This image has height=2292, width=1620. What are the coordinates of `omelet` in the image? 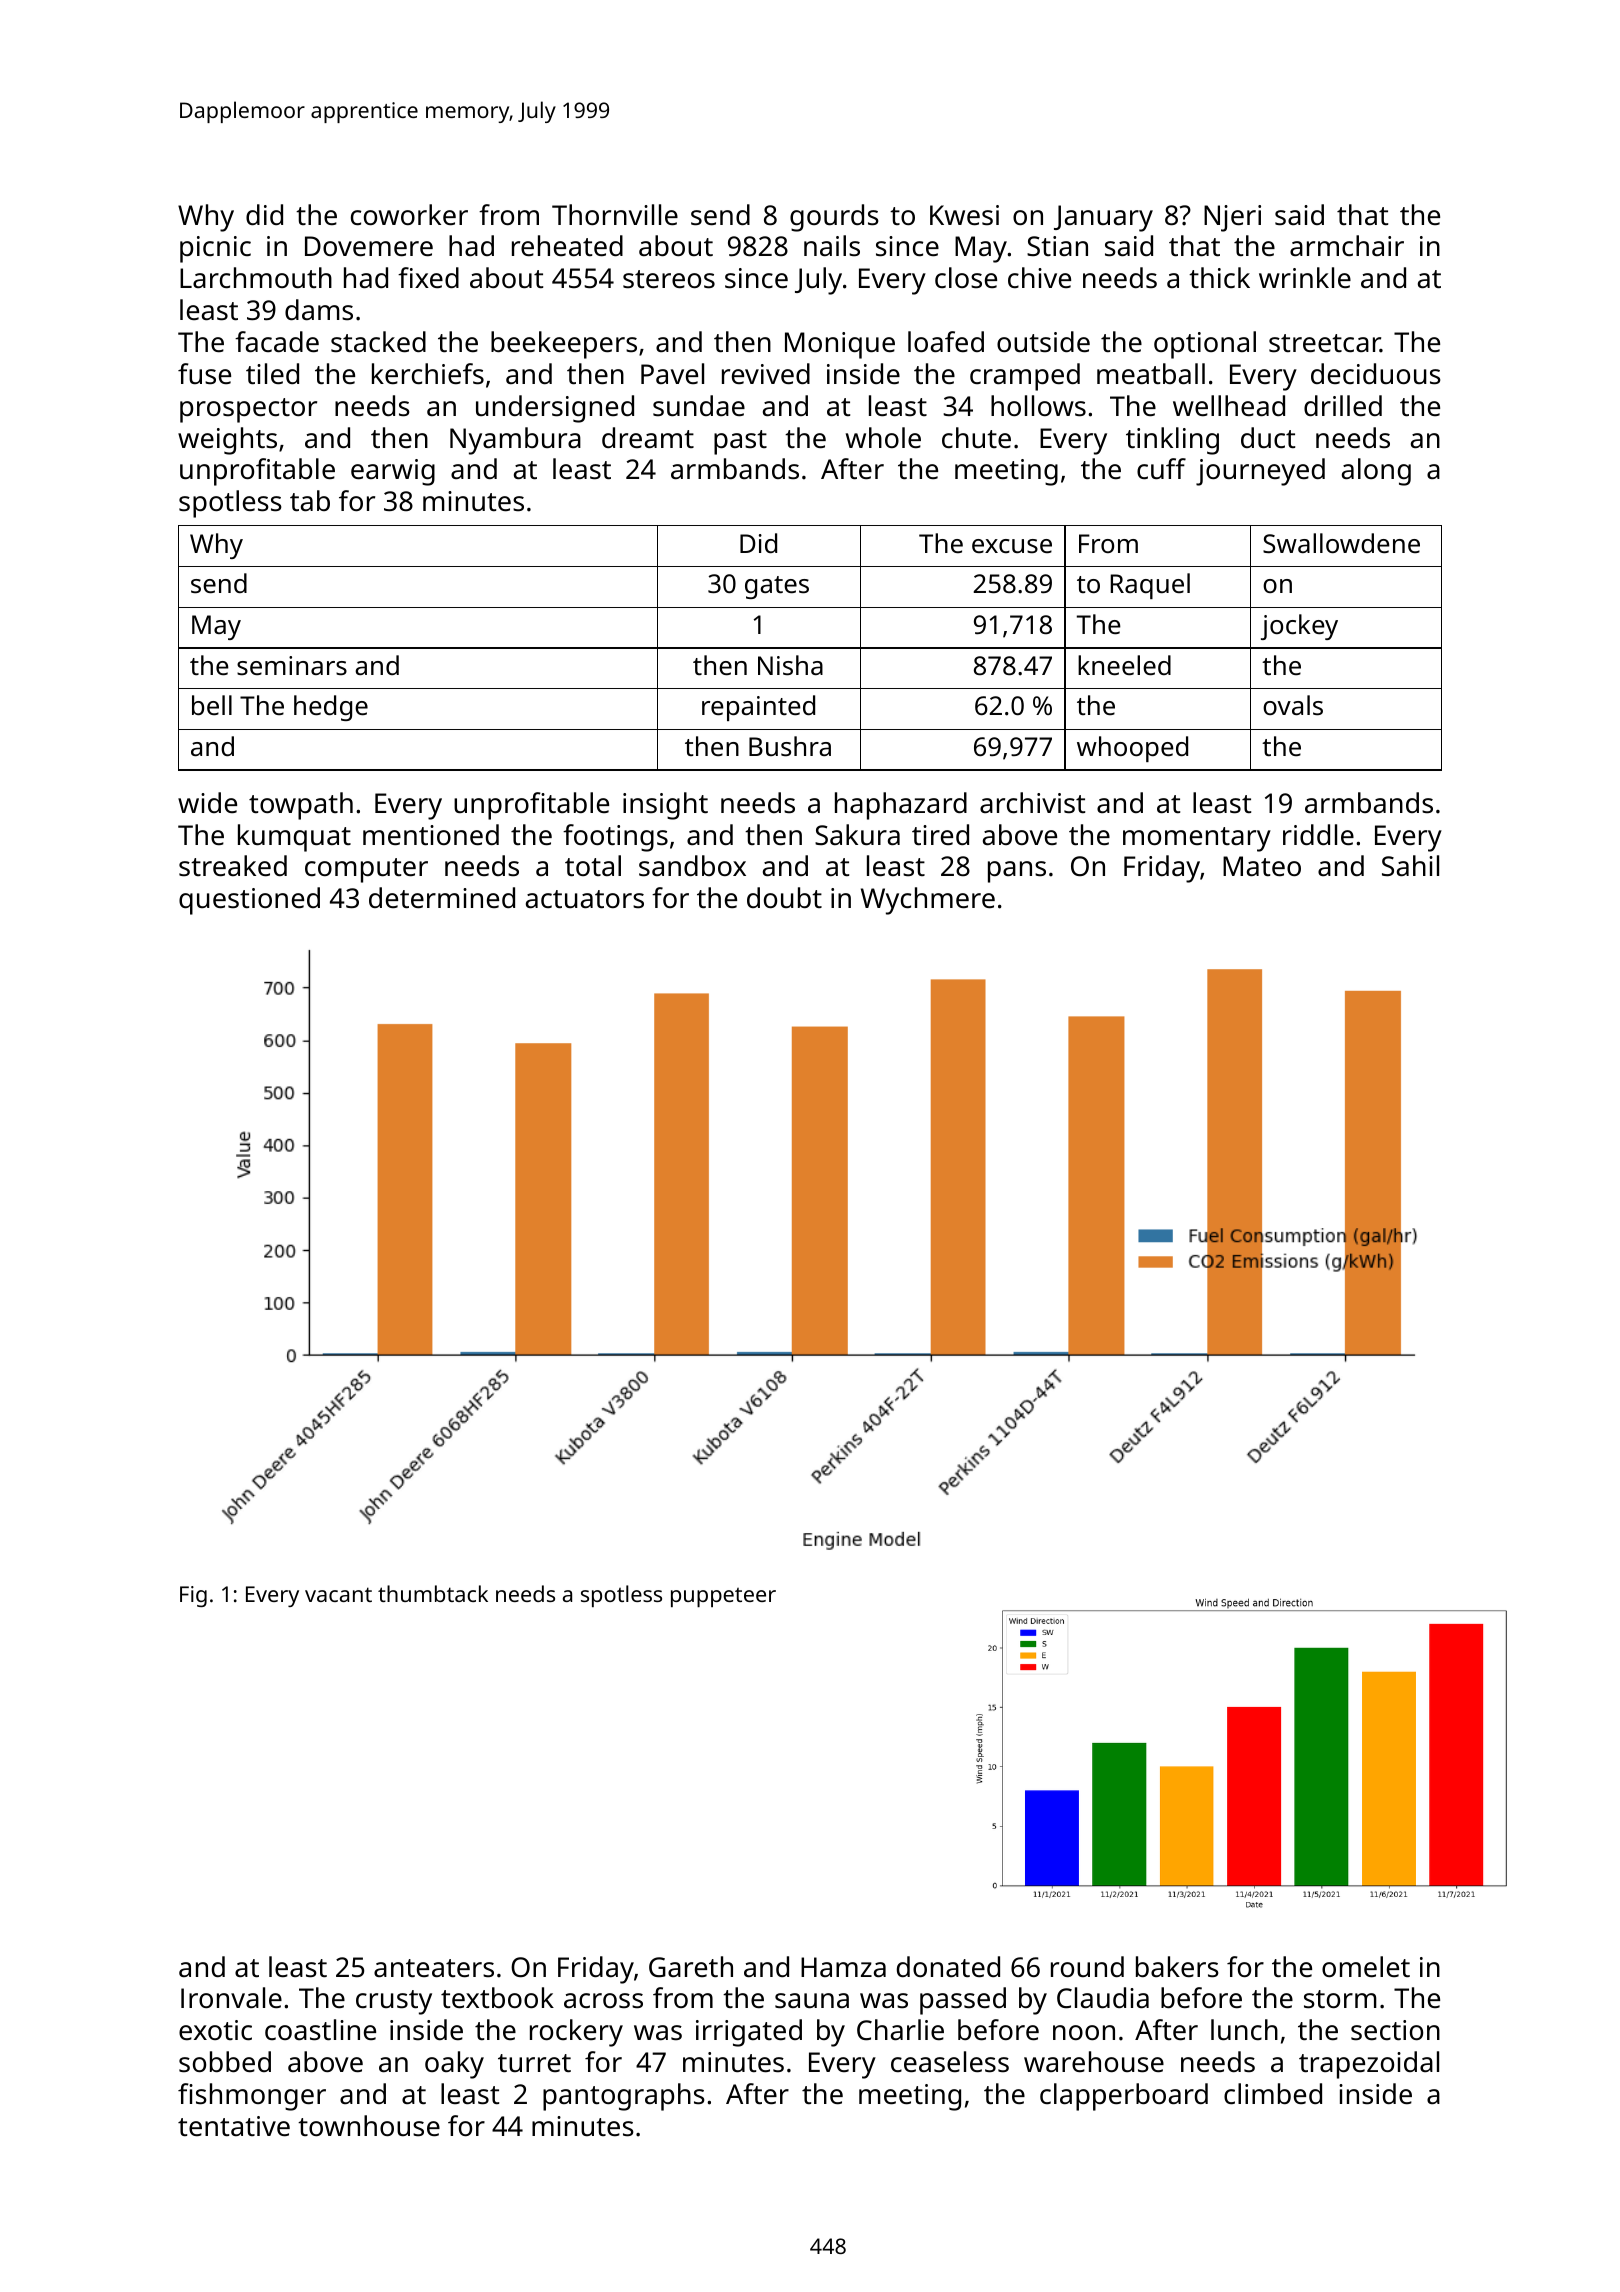 It's located at (1366, 1967).
